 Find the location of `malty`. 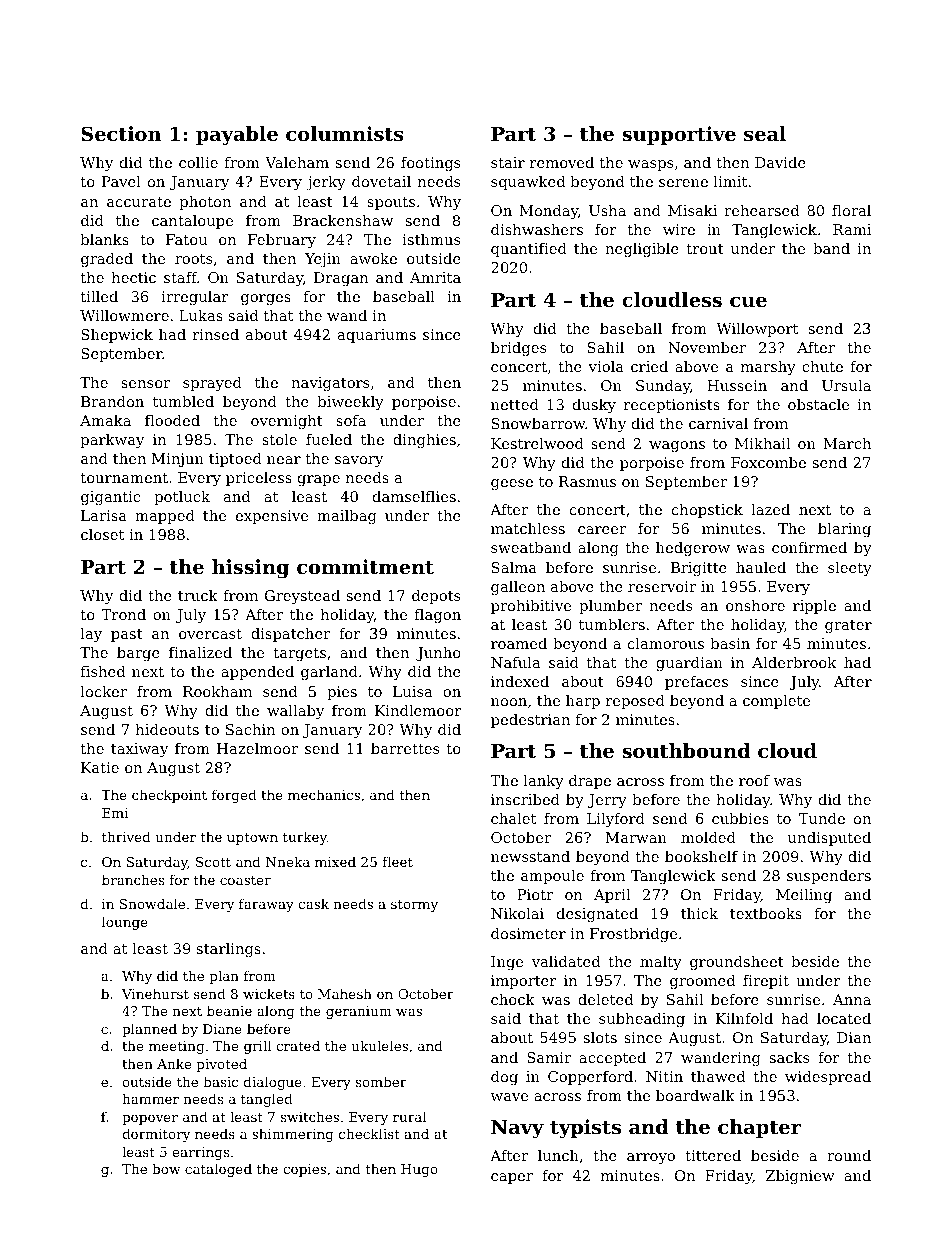

malty is located at coordinates (661, 963).
